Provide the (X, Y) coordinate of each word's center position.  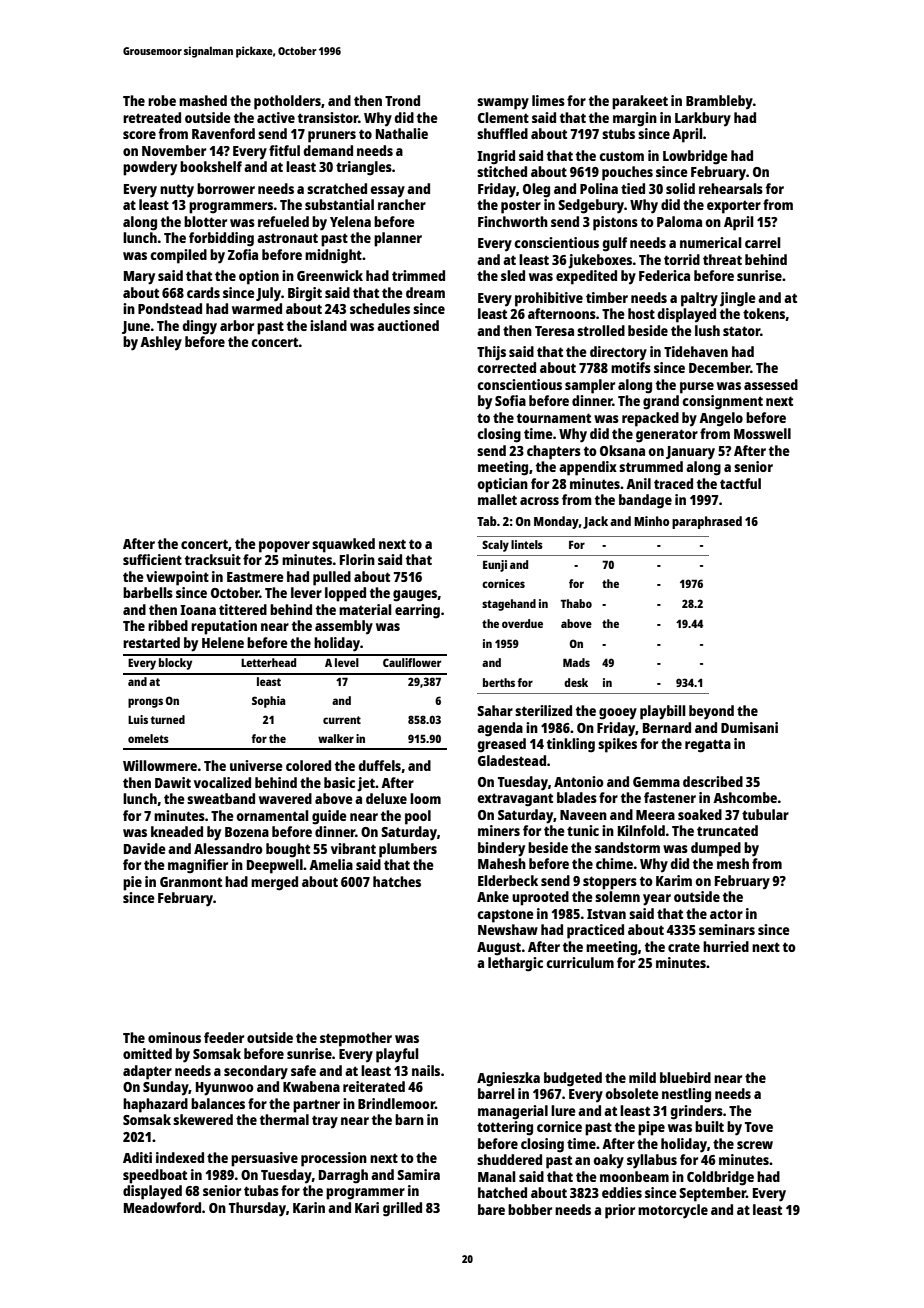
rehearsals (731, 188)
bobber (530, 1209)
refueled (283, 221)
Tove (759, 1127)
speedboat (155, 1176)
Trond (402, 100)
